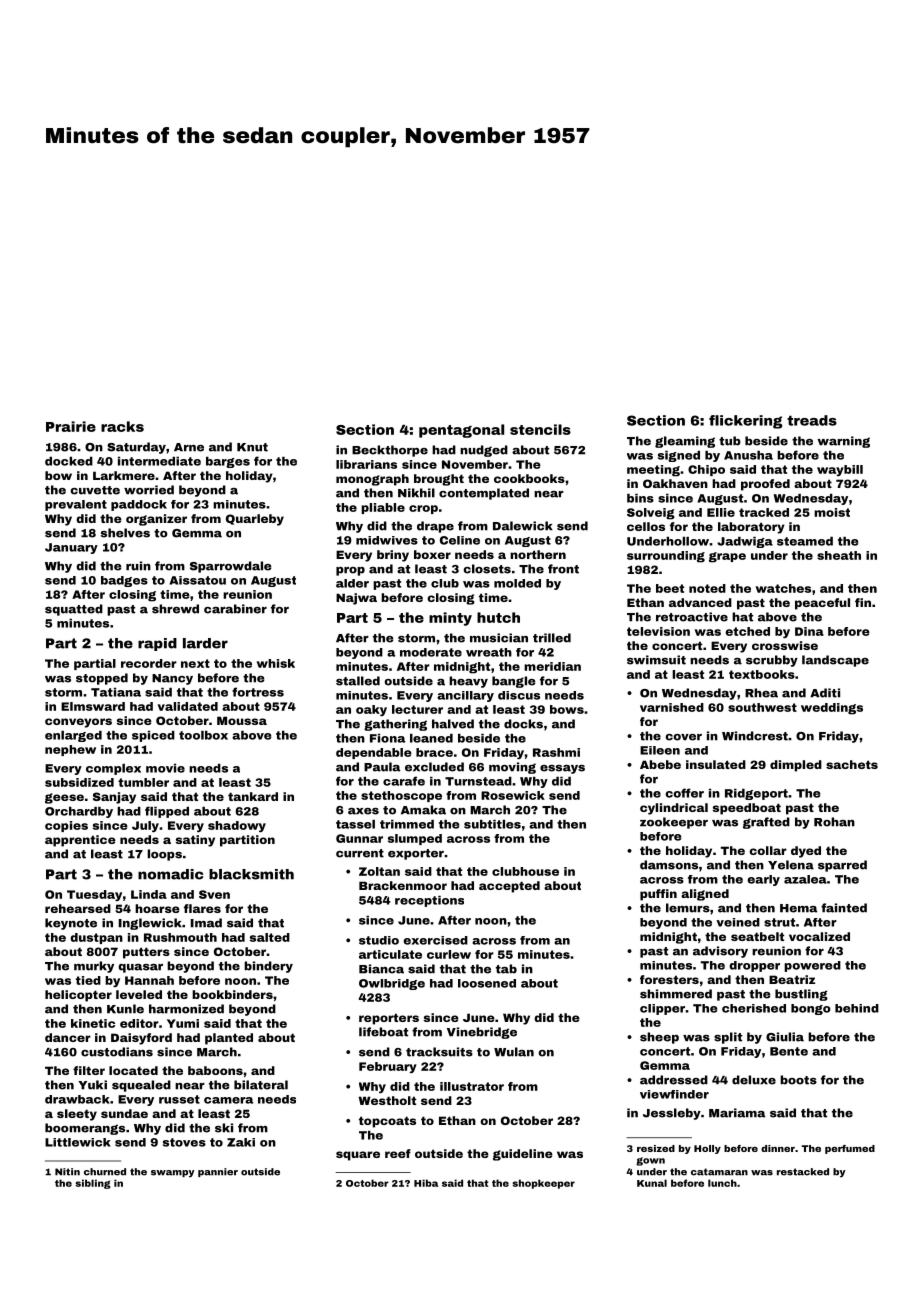  Describe the element at coordinates (746, 809) in the page. I see `speedboat` at that location.
